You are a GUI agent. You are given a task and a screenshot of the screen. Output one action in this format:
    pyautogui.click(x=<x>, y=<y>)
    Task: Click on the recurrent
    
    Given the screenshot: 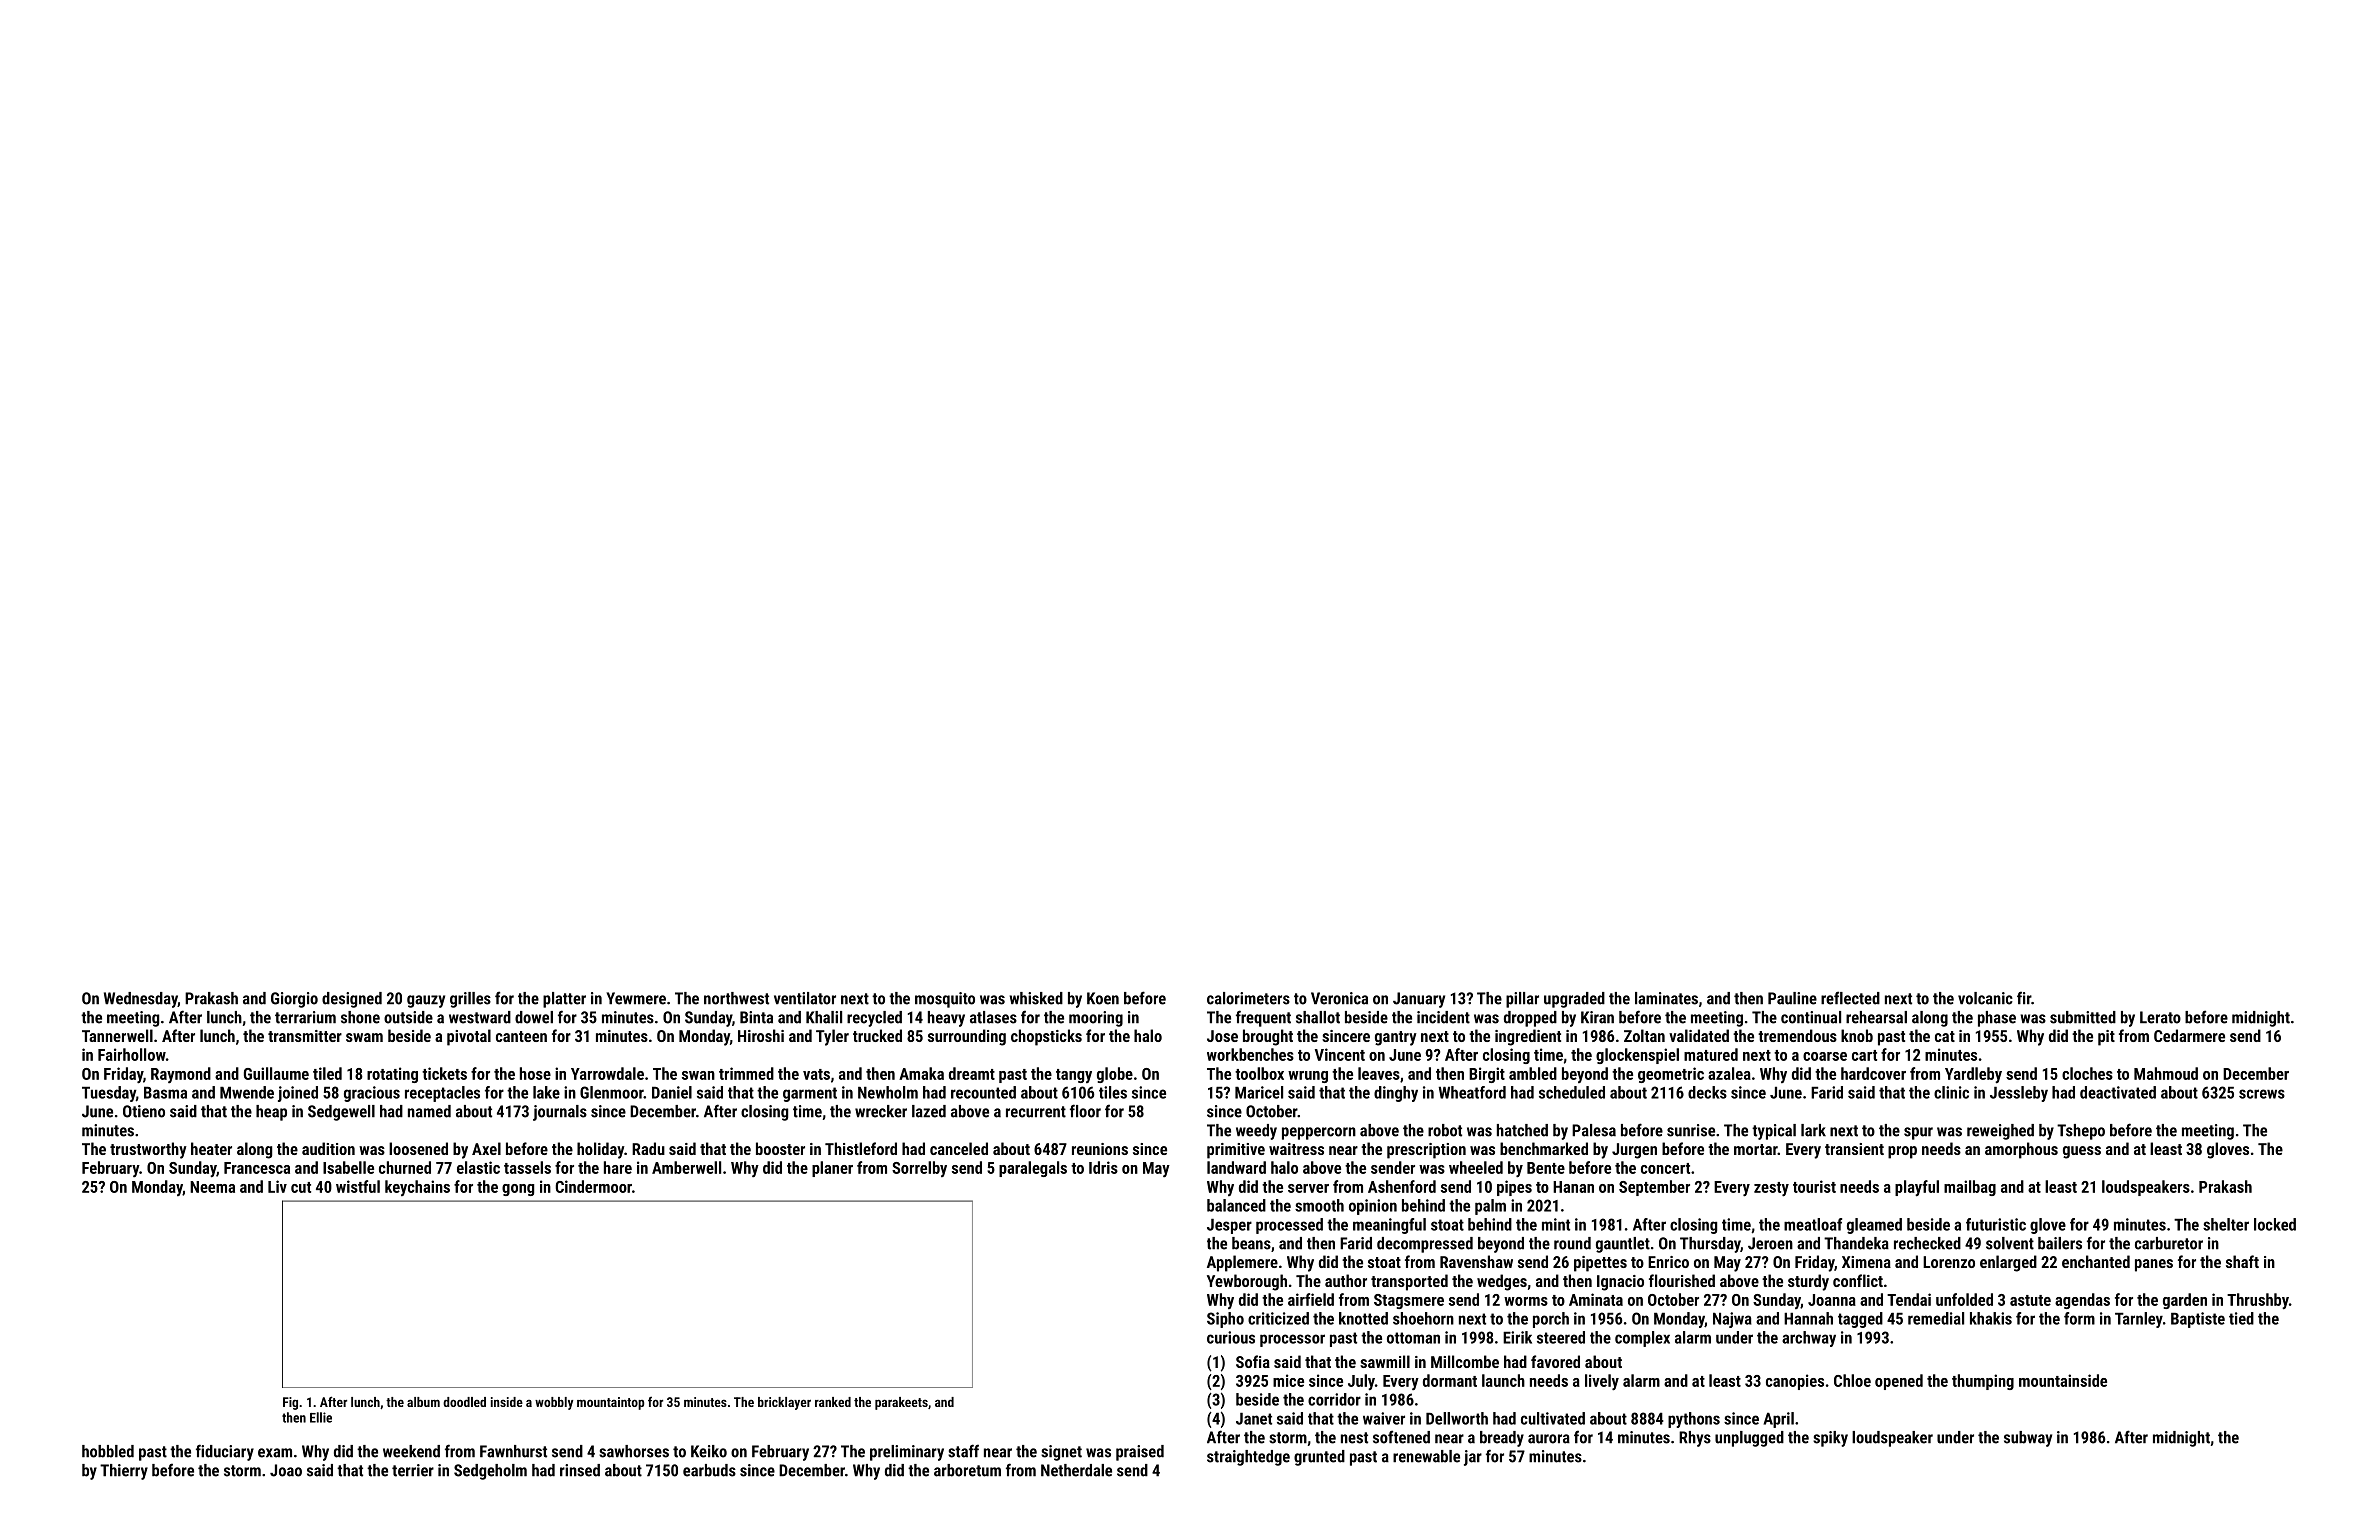 What is the action you would take?
    pyautogui.click(x=1036, y=1112)
